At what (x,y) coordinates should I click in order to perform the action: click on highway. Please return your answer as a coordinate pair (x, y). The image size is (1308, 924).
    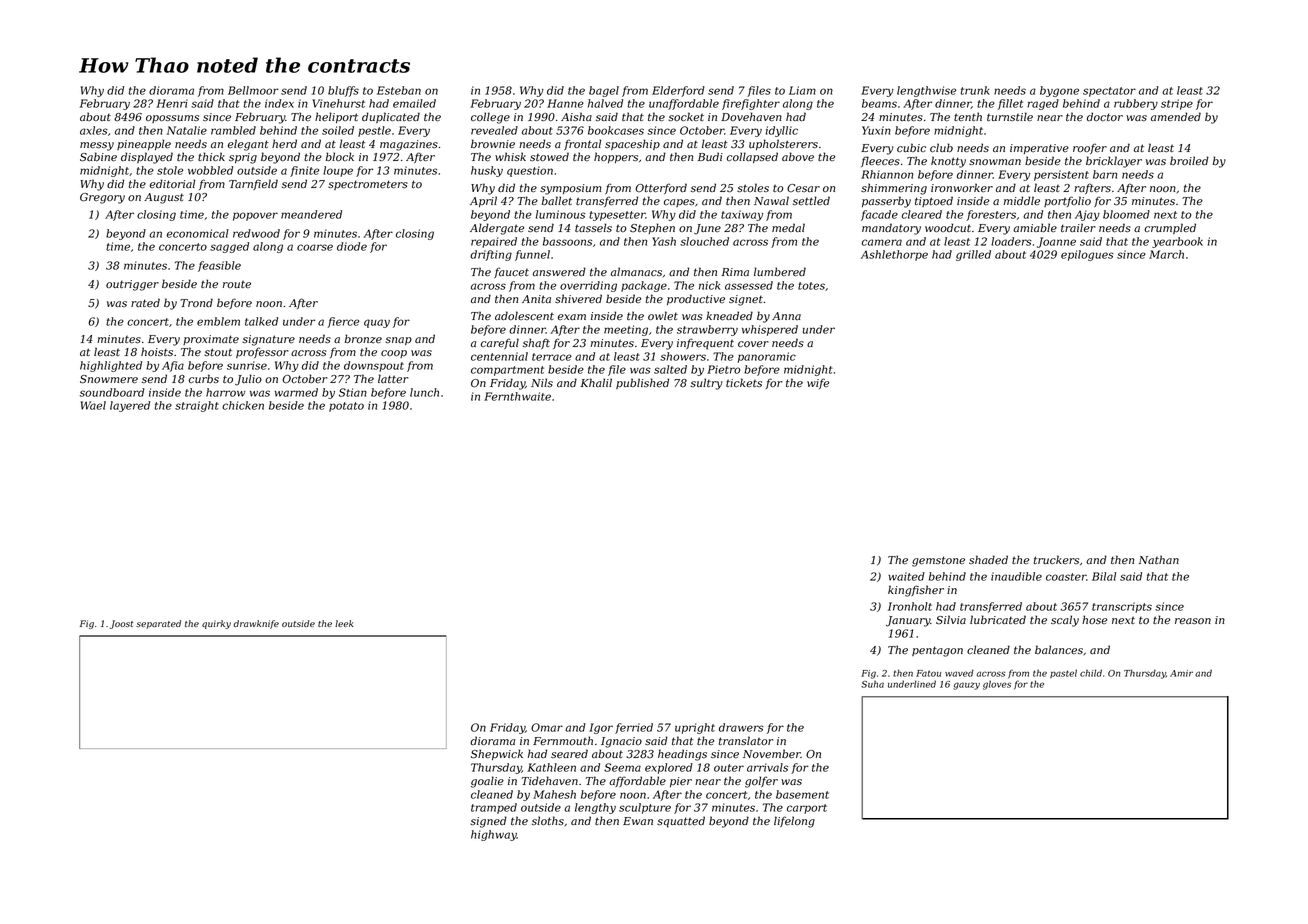
    Looking at the image, I should click on (494, 835).
